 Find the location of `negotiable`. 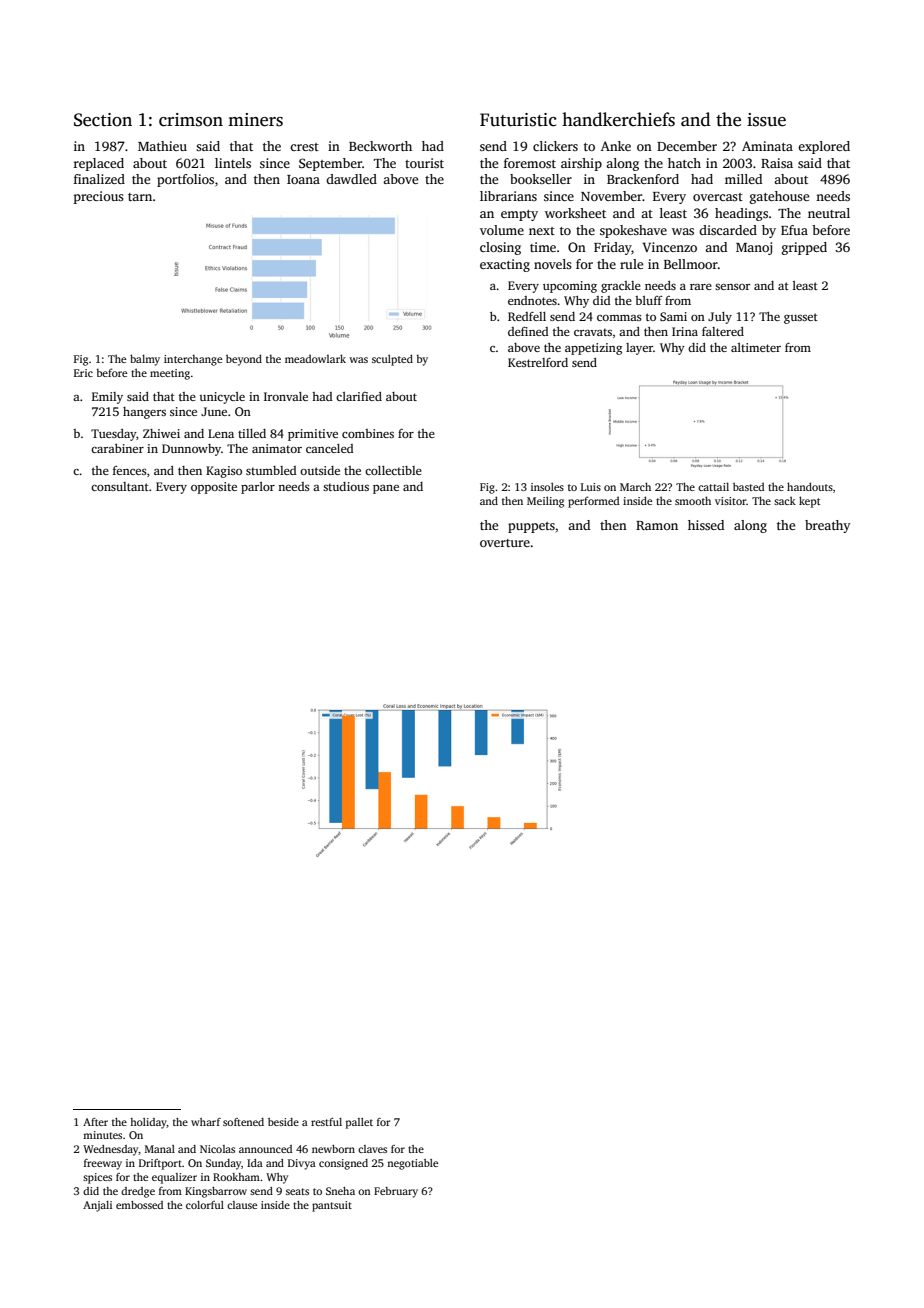

negotiable is located at coordinates (412, 1164).
